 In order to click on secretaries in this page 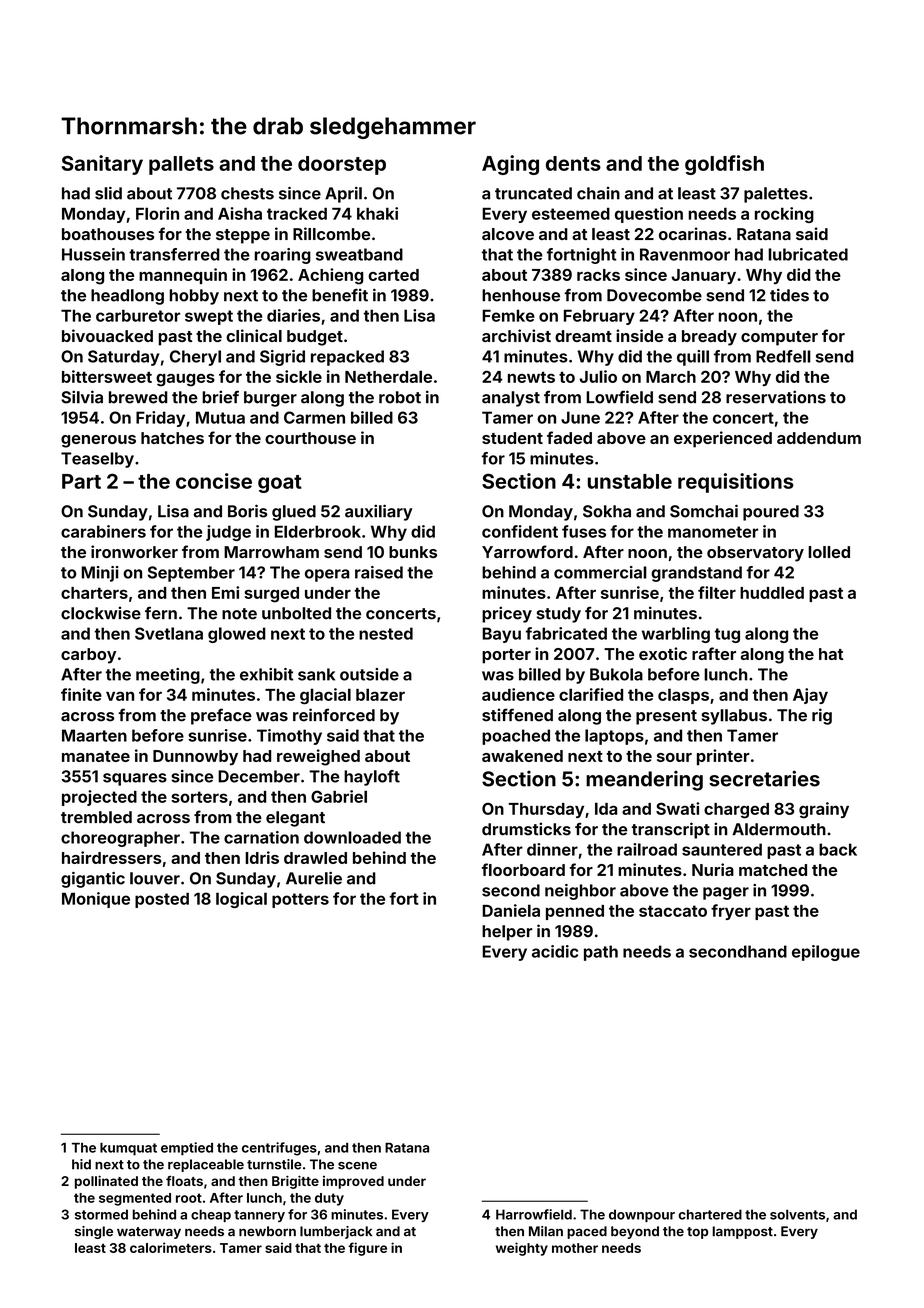, I will do `click(764, 778)`.
